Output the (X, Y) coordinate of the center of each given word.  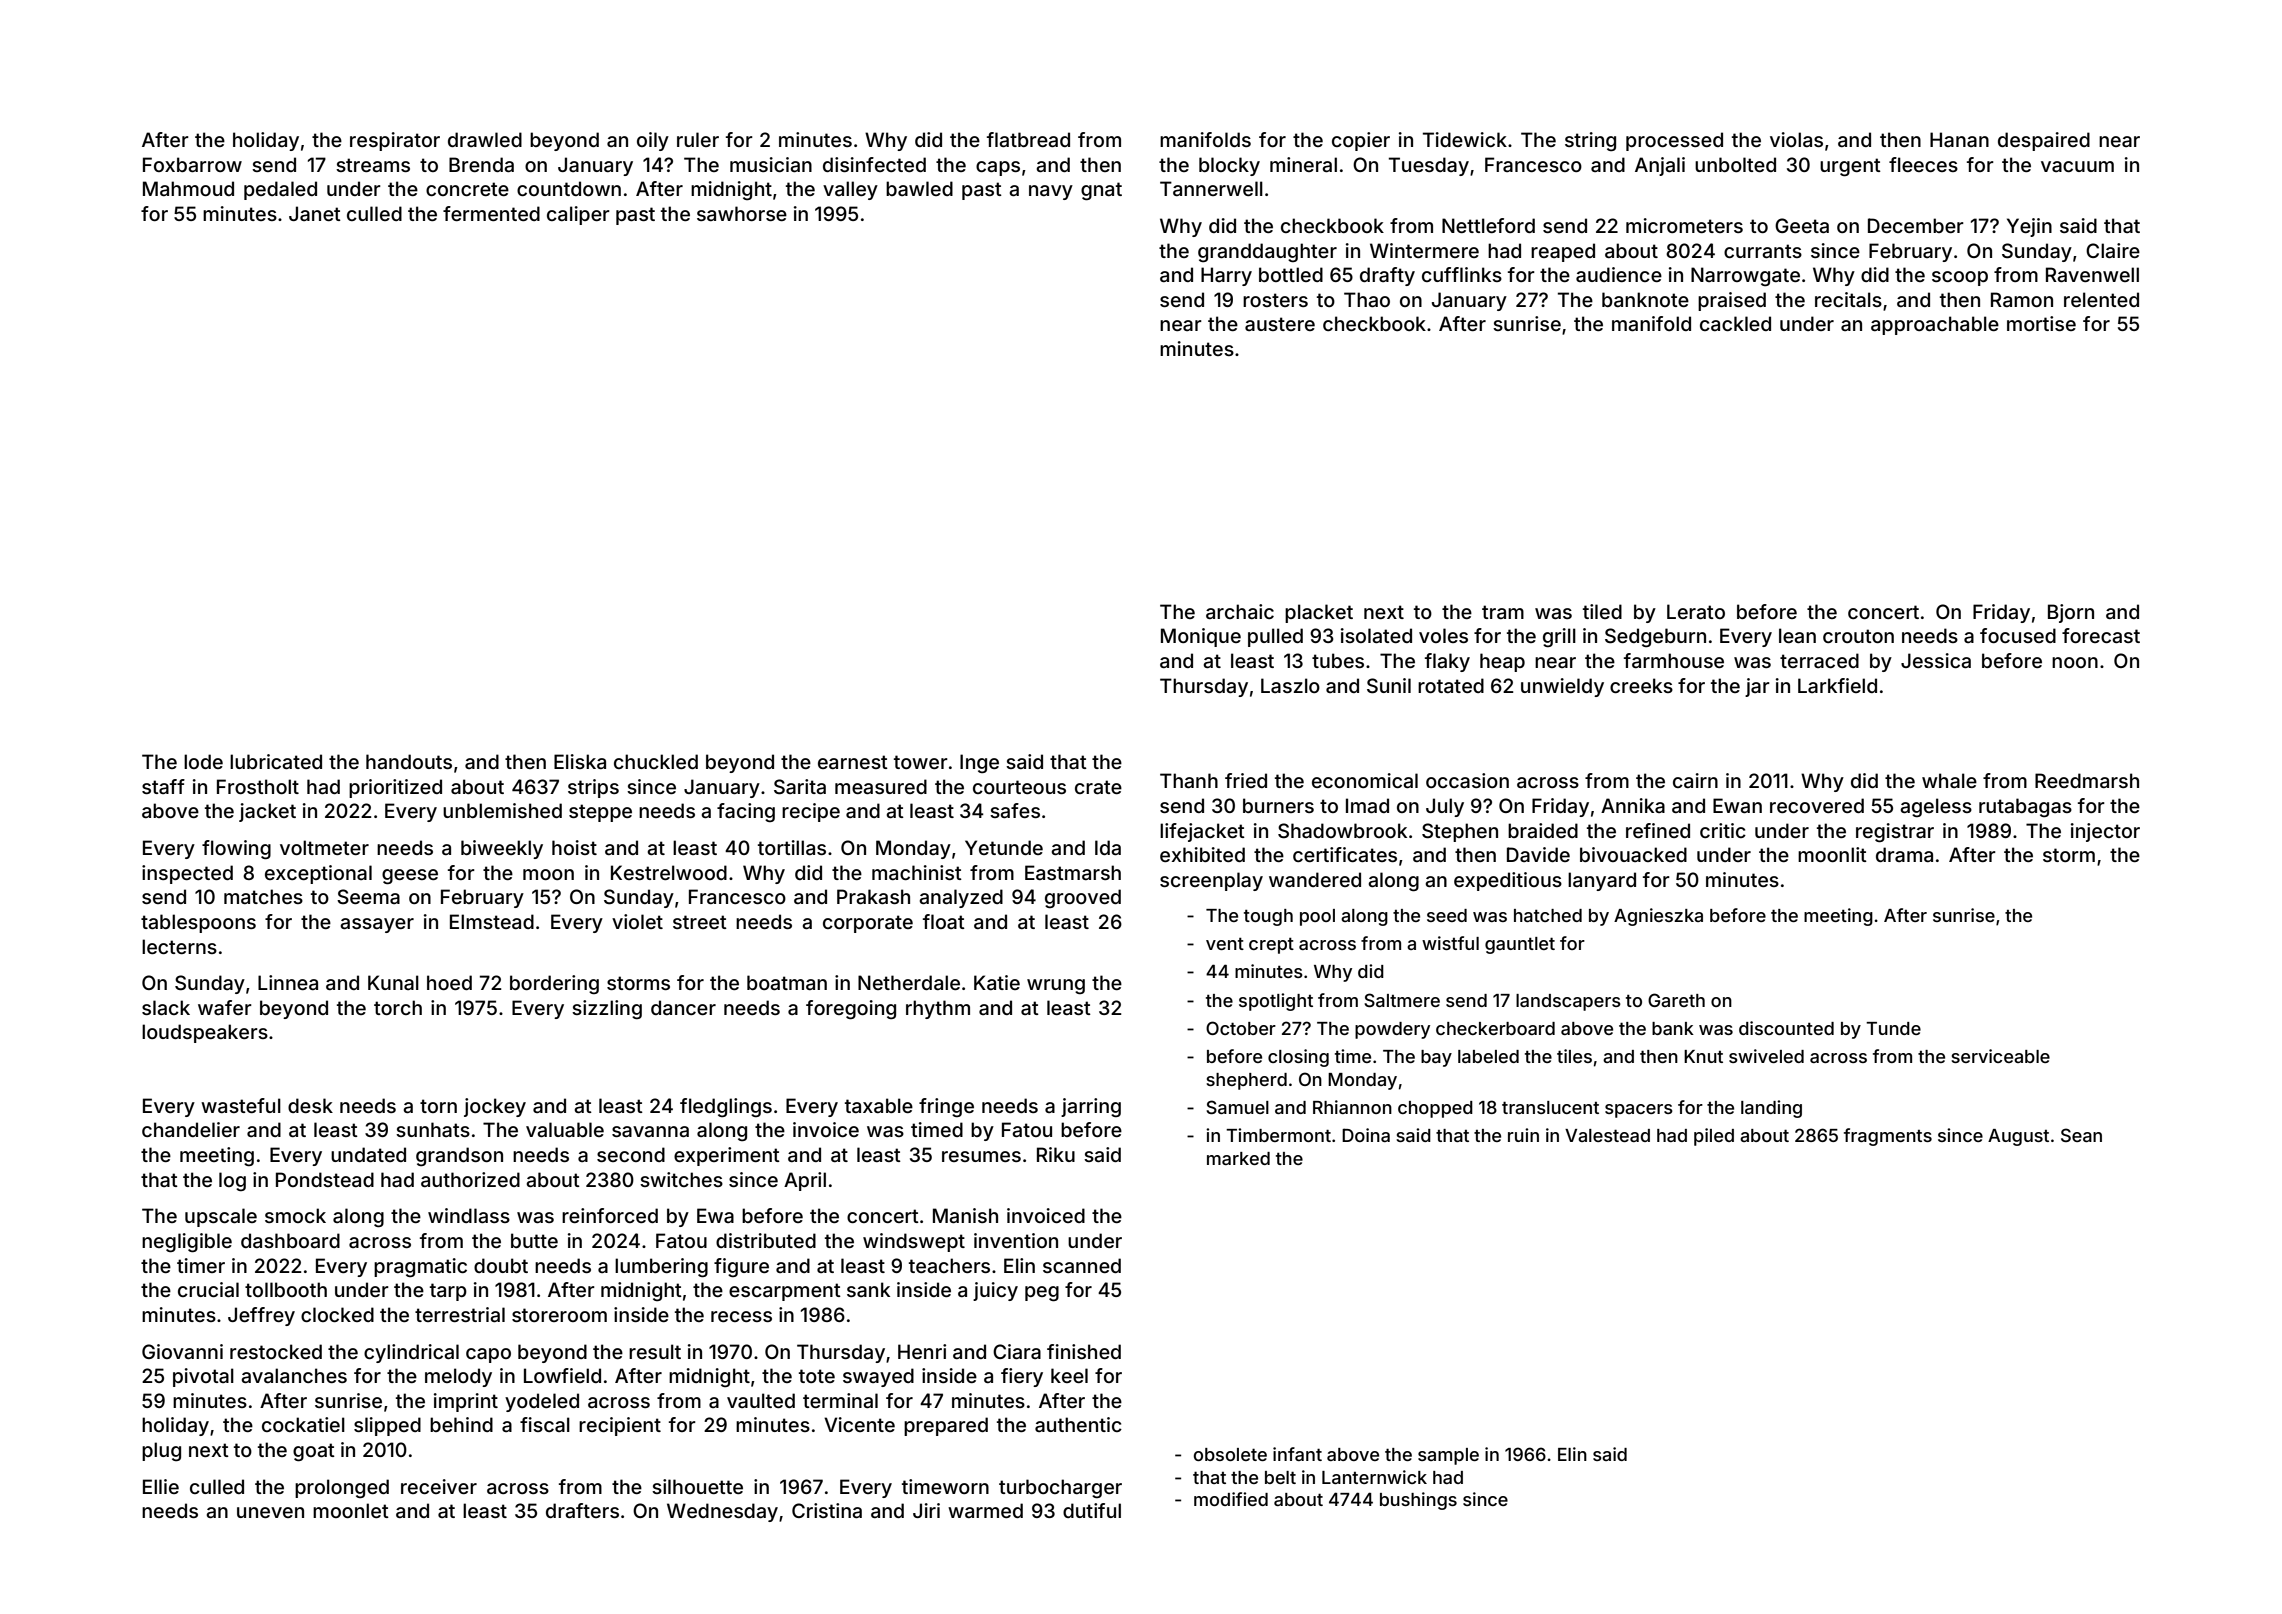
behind (461, 1424)
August (2018, 1137)
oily (653, 141)
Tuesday (1429, 166)
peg (1042, 1293)
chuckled (656, 761)
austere (1280, 324)
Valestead (1607, 1135)
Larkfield (1837, 685)
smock (295, 1215)
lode (203, 761)
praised (1732, 301)
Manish (965, 1215)
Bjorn (2071, 613)
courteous (1019, 787)
